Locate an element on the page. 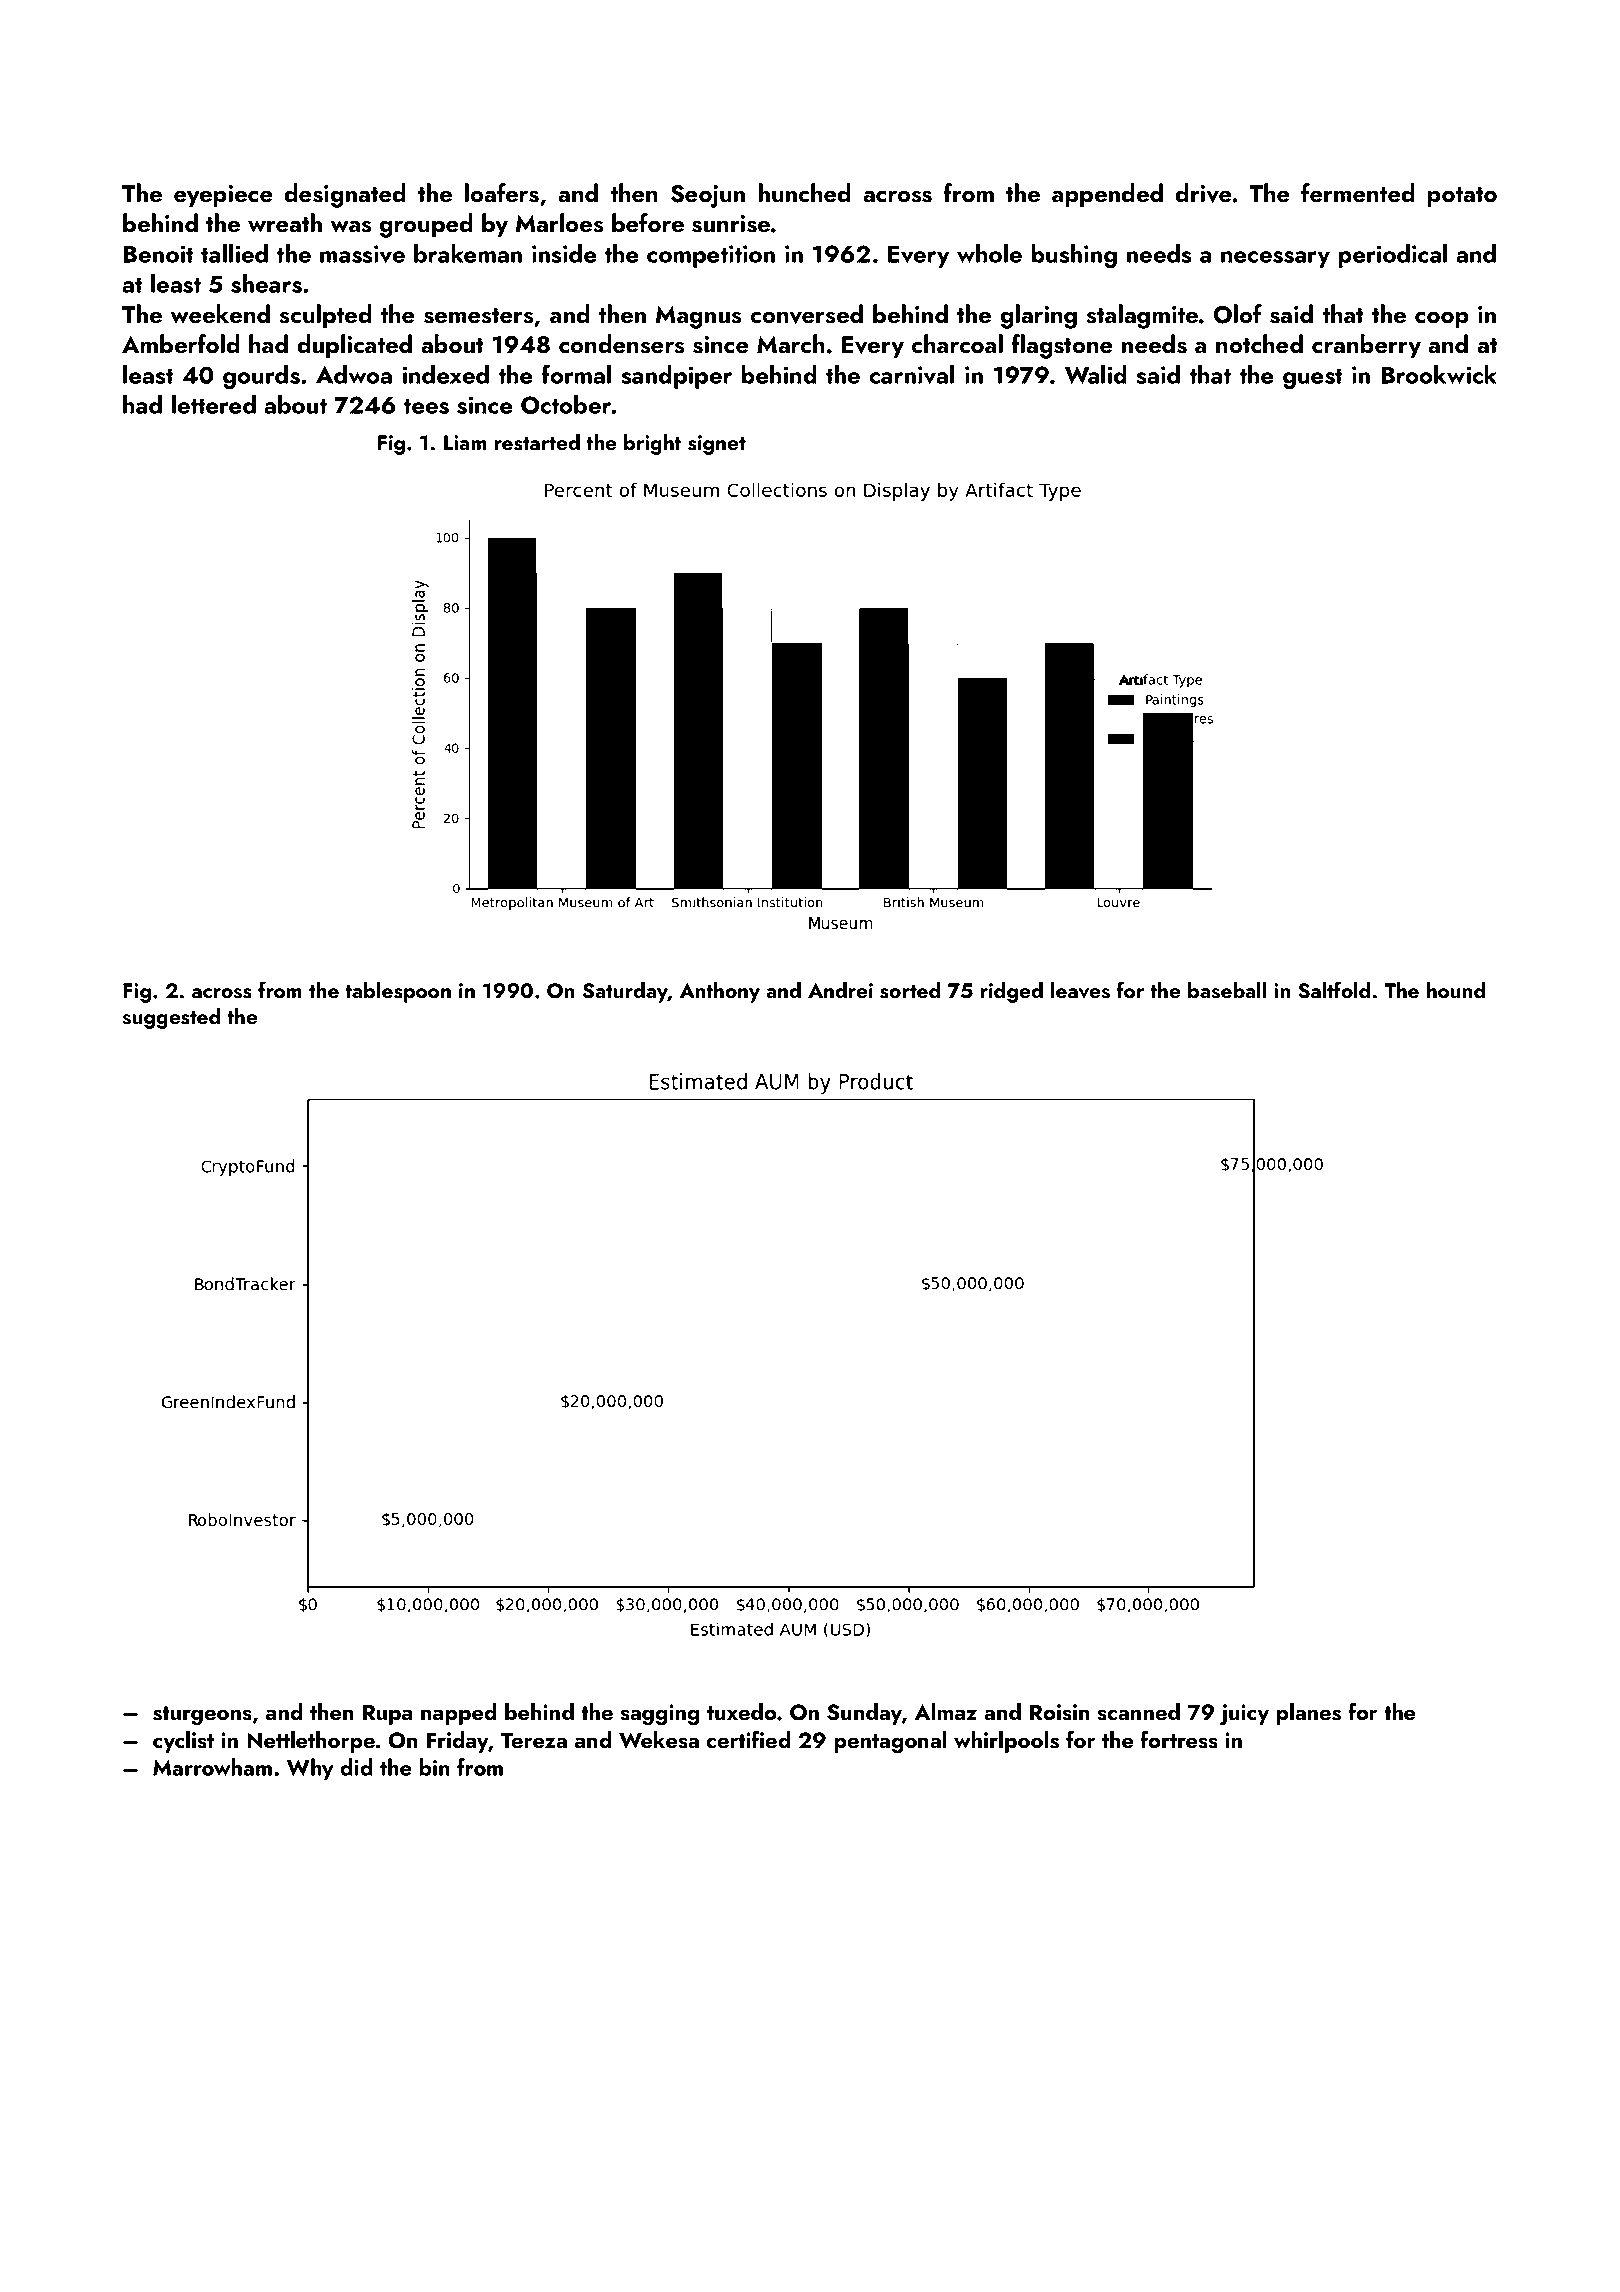  hound is located at coordinates (1456, 990).
